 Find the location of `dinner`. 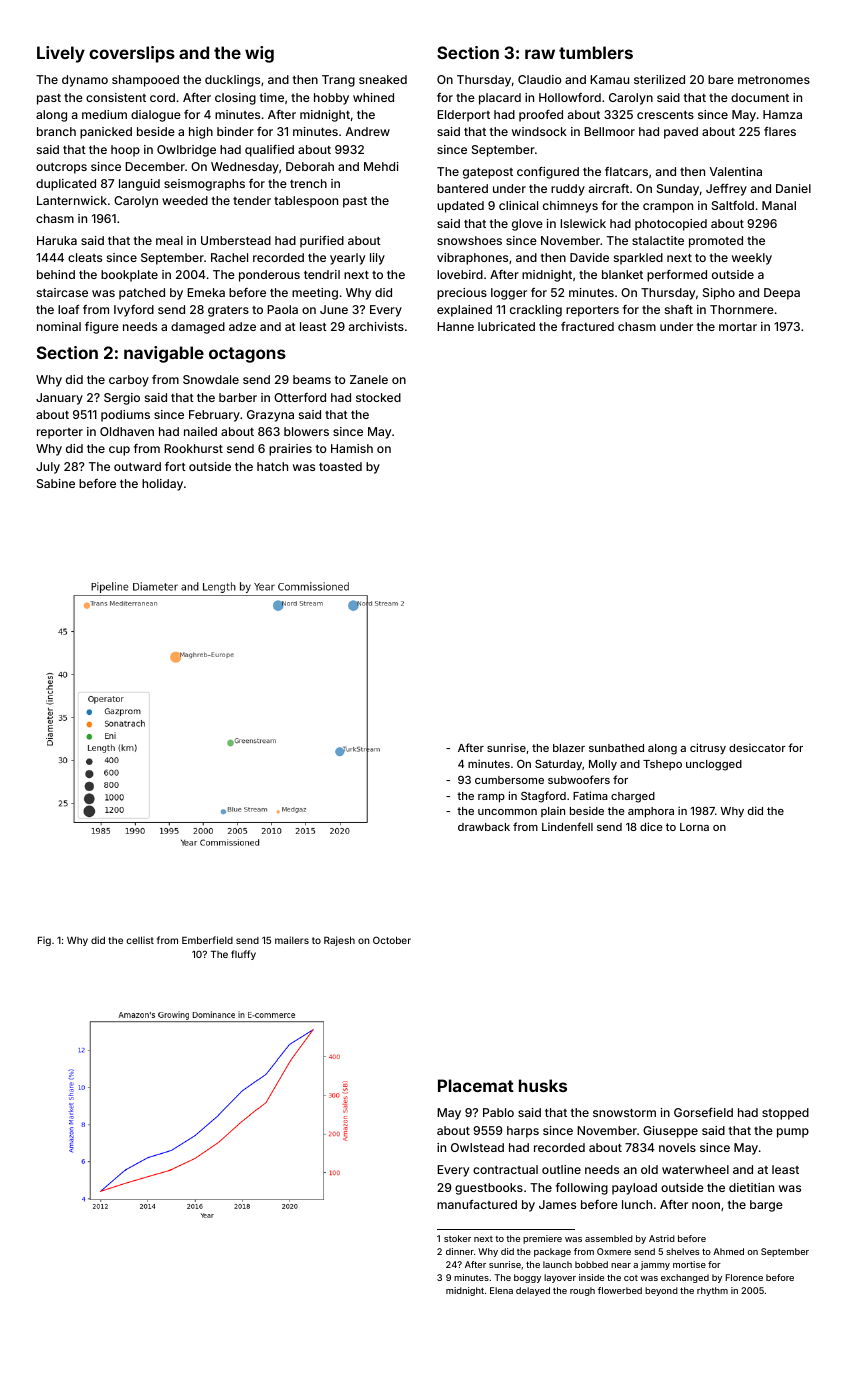

dinner is located at coordinates (460, 1251).
